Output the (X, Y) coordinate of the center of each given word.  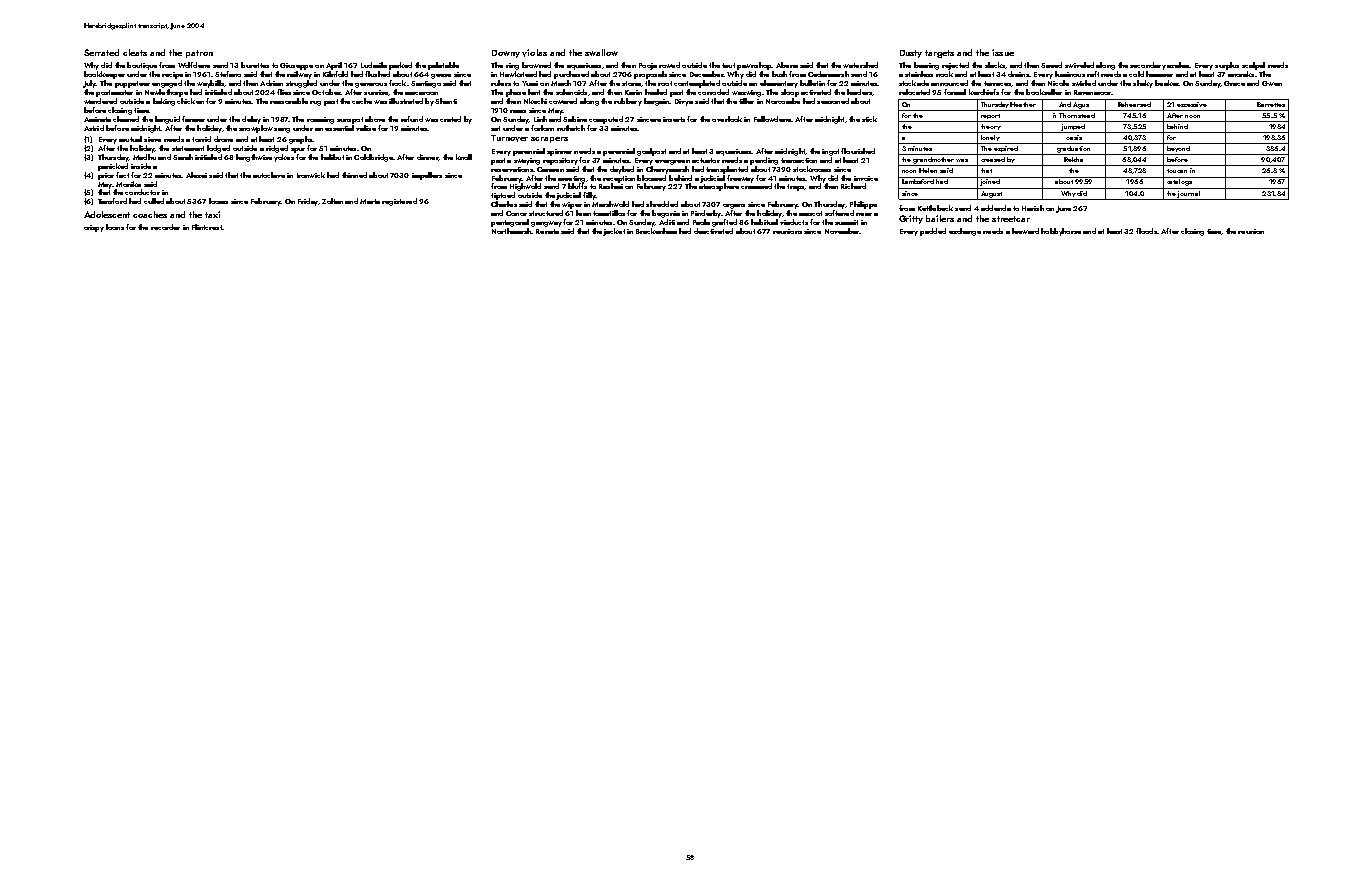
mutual (130, 139)
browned (536, 65)
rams (518, 111)
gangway (546, 224)
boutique (142, 66)
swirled (1084, 83)
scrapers (549, 140)
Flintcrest (207, 227)
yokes (284, 158)
